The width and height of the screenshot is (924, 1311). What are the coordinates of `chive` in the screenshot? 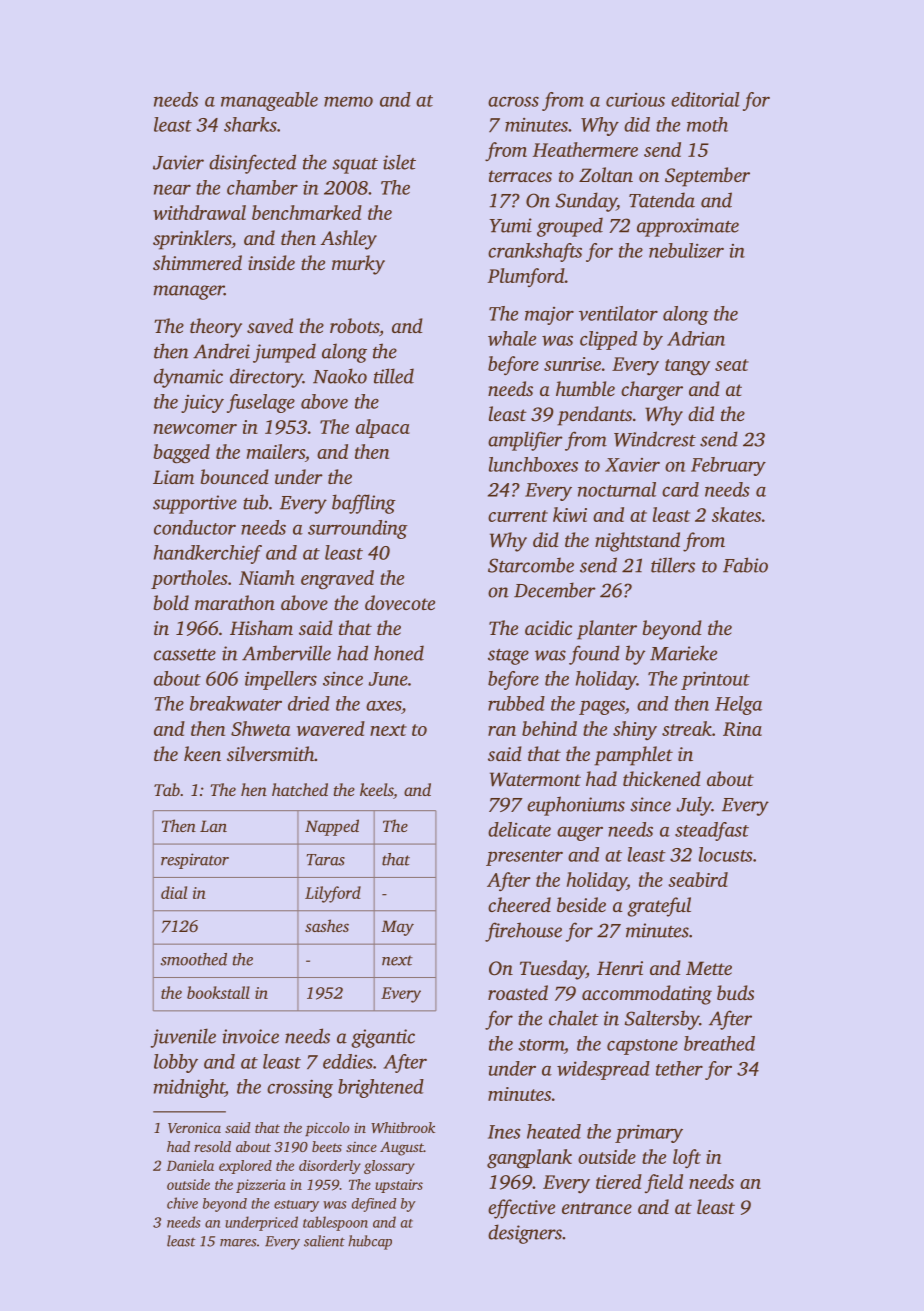 It's located at (182, 1203).
